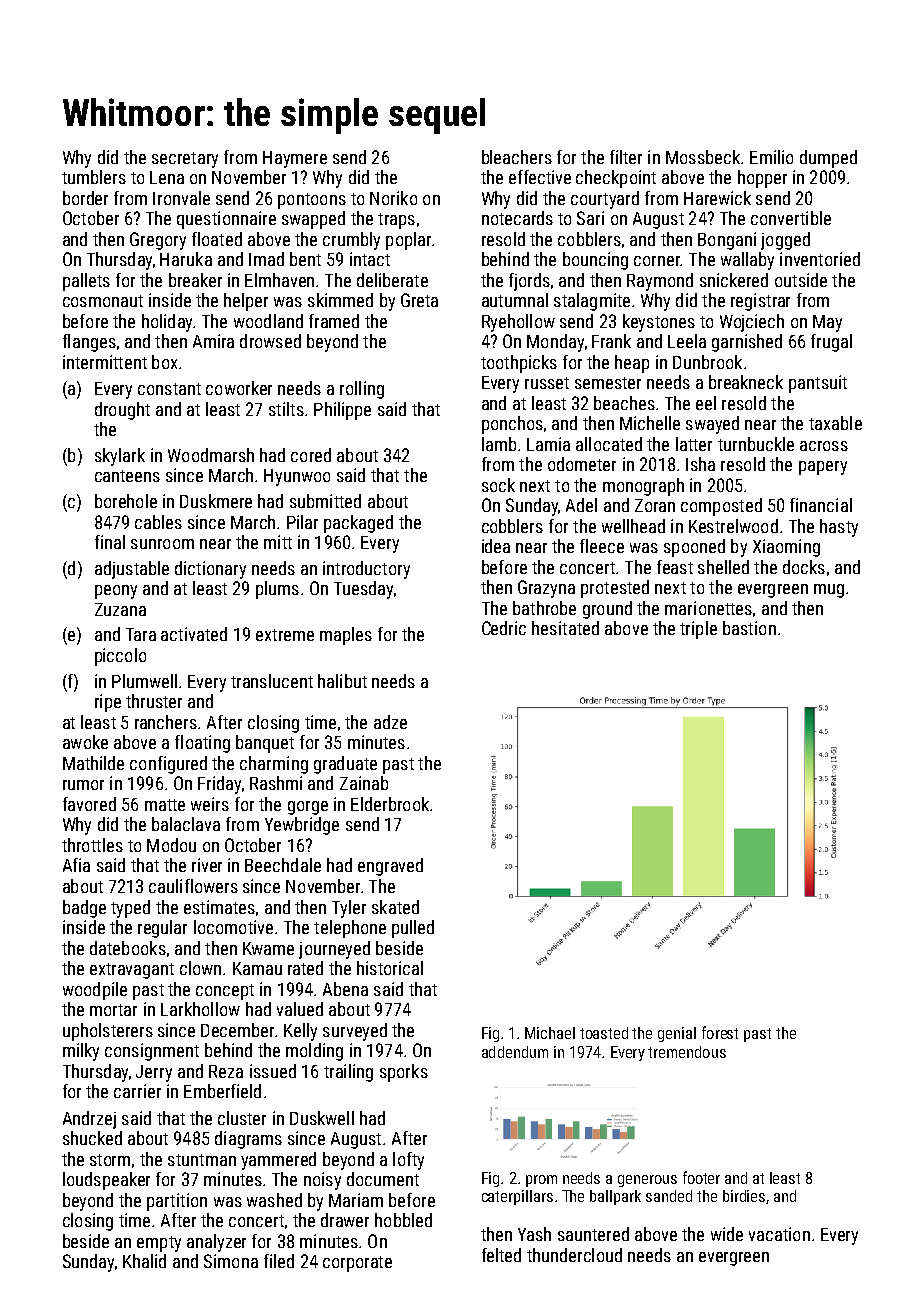 Image resolution: width=924 pixels, height=1308 pixels. I want to click on Imad, so click(266, 259).
